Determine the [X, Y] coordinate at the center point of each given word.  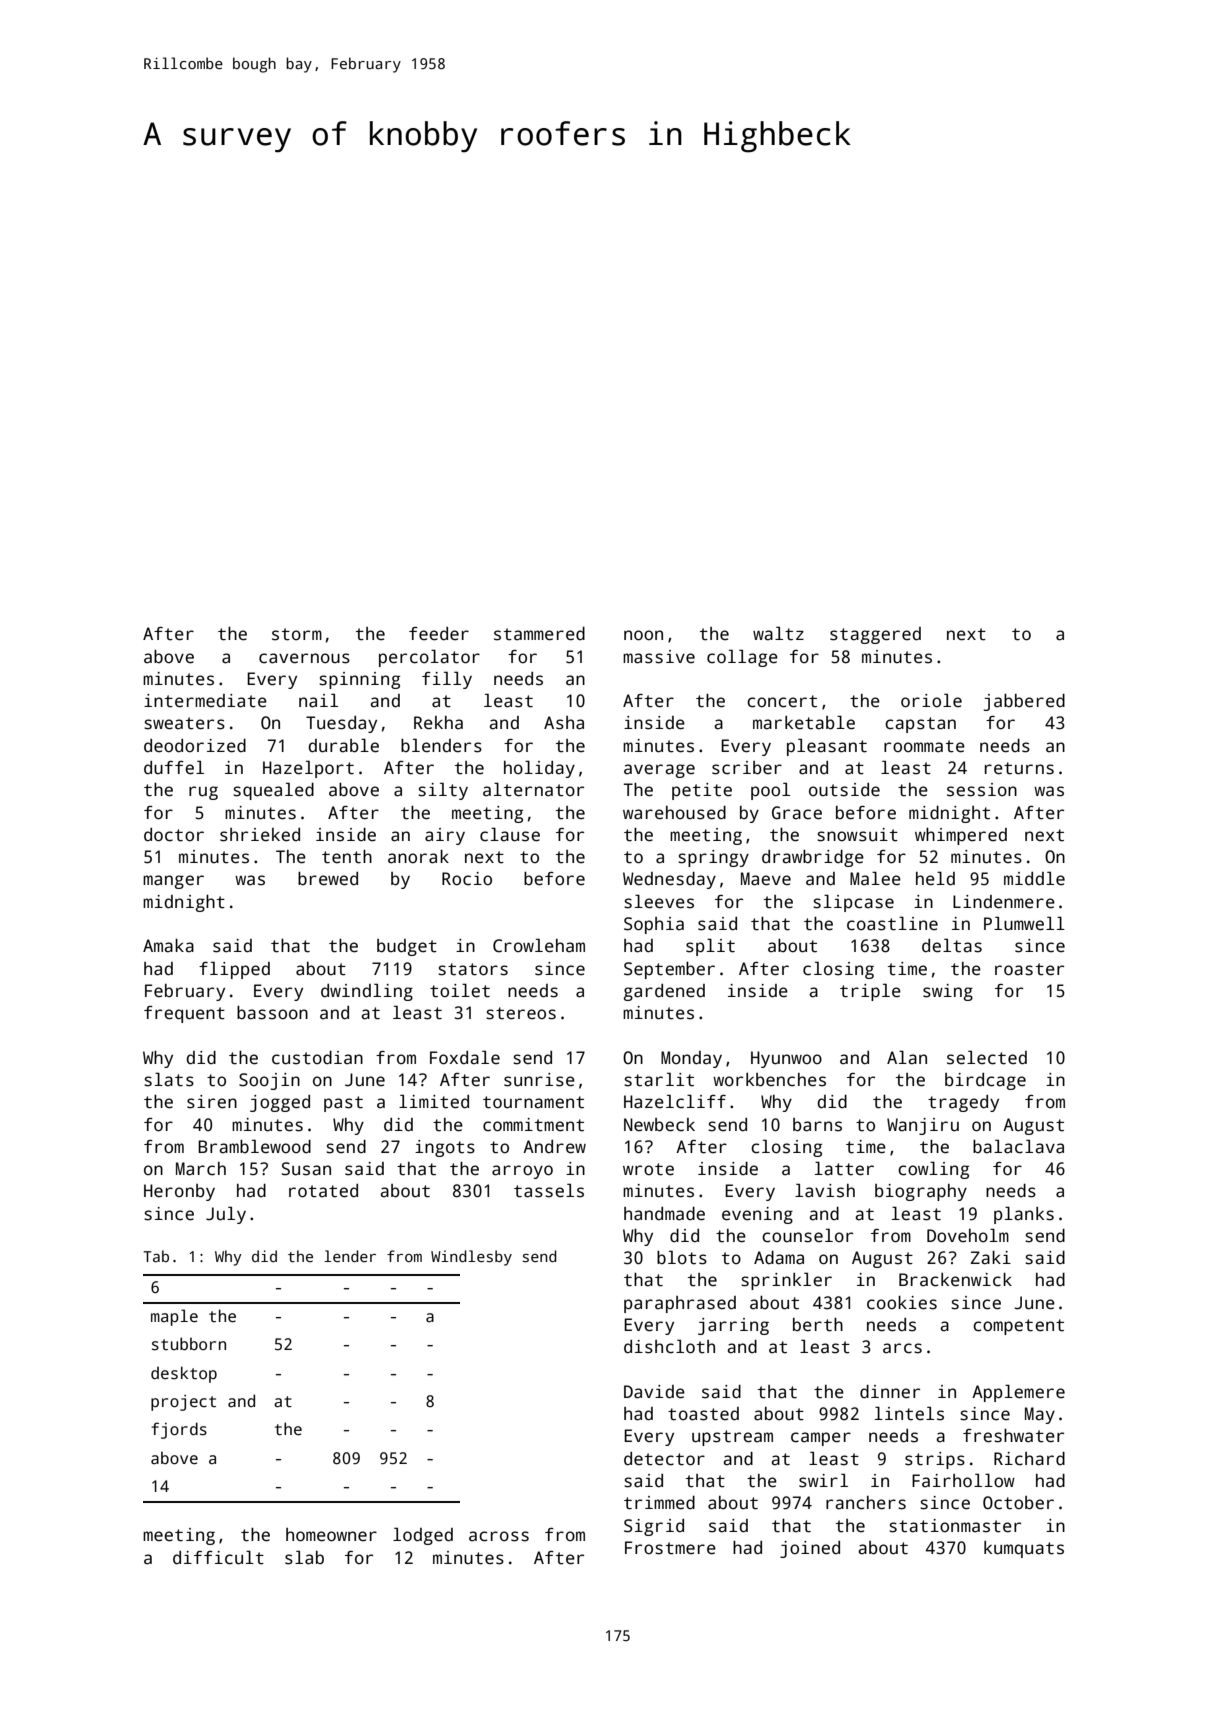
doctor [174, 835]
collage [742, 658]
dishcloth [669, 1346]
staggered [875, 635]
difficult [218, 1557]
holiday [539, 769]
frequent [184, 1014]
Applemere [1018, 1393]
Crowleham [539, 945]
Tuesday [341, 724]
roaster [1029, 969]
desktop [184, 1374]
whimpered [961, 836]
